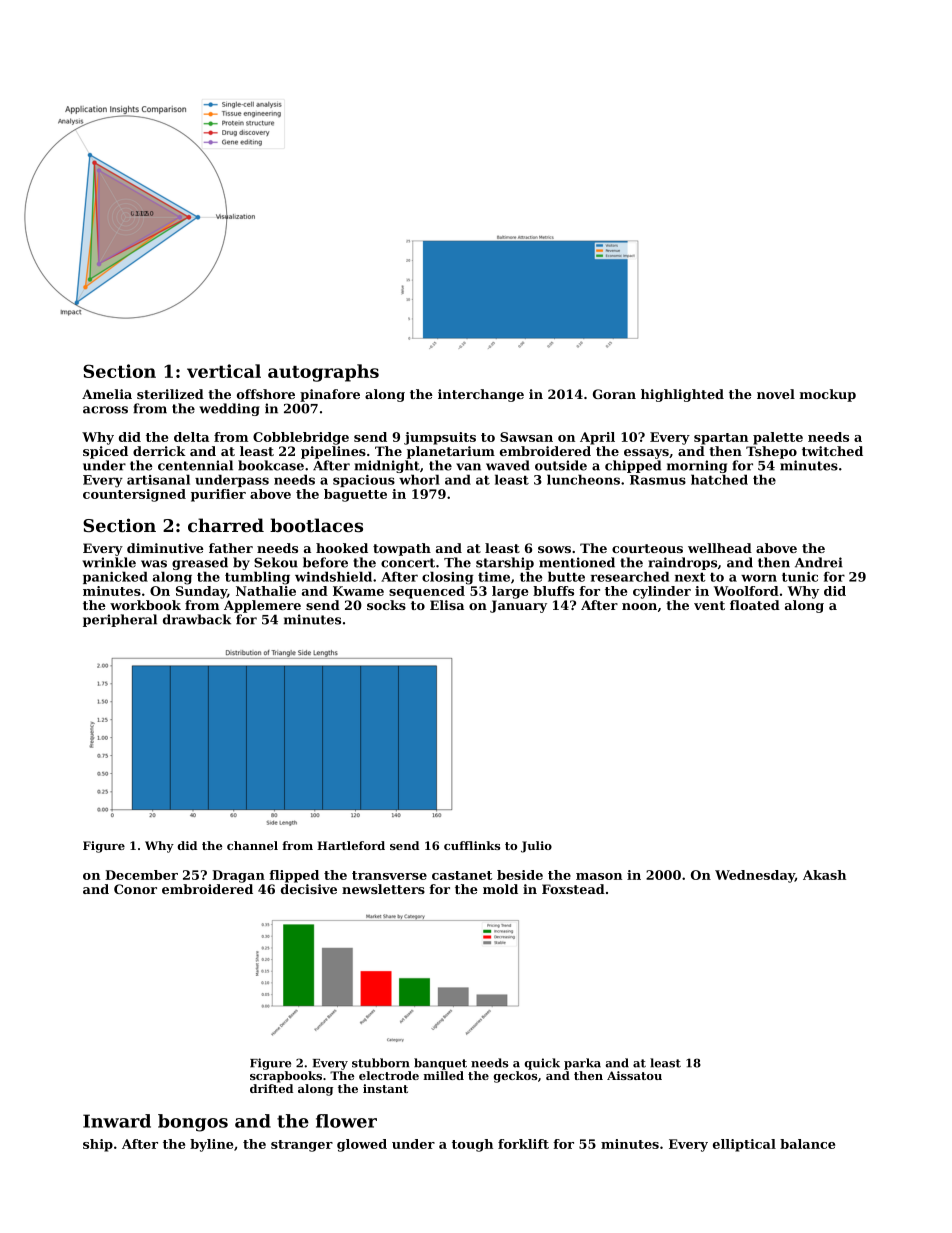  Describe the element at coordinates (323, 373) in the document. I see `autographs` at that location.
